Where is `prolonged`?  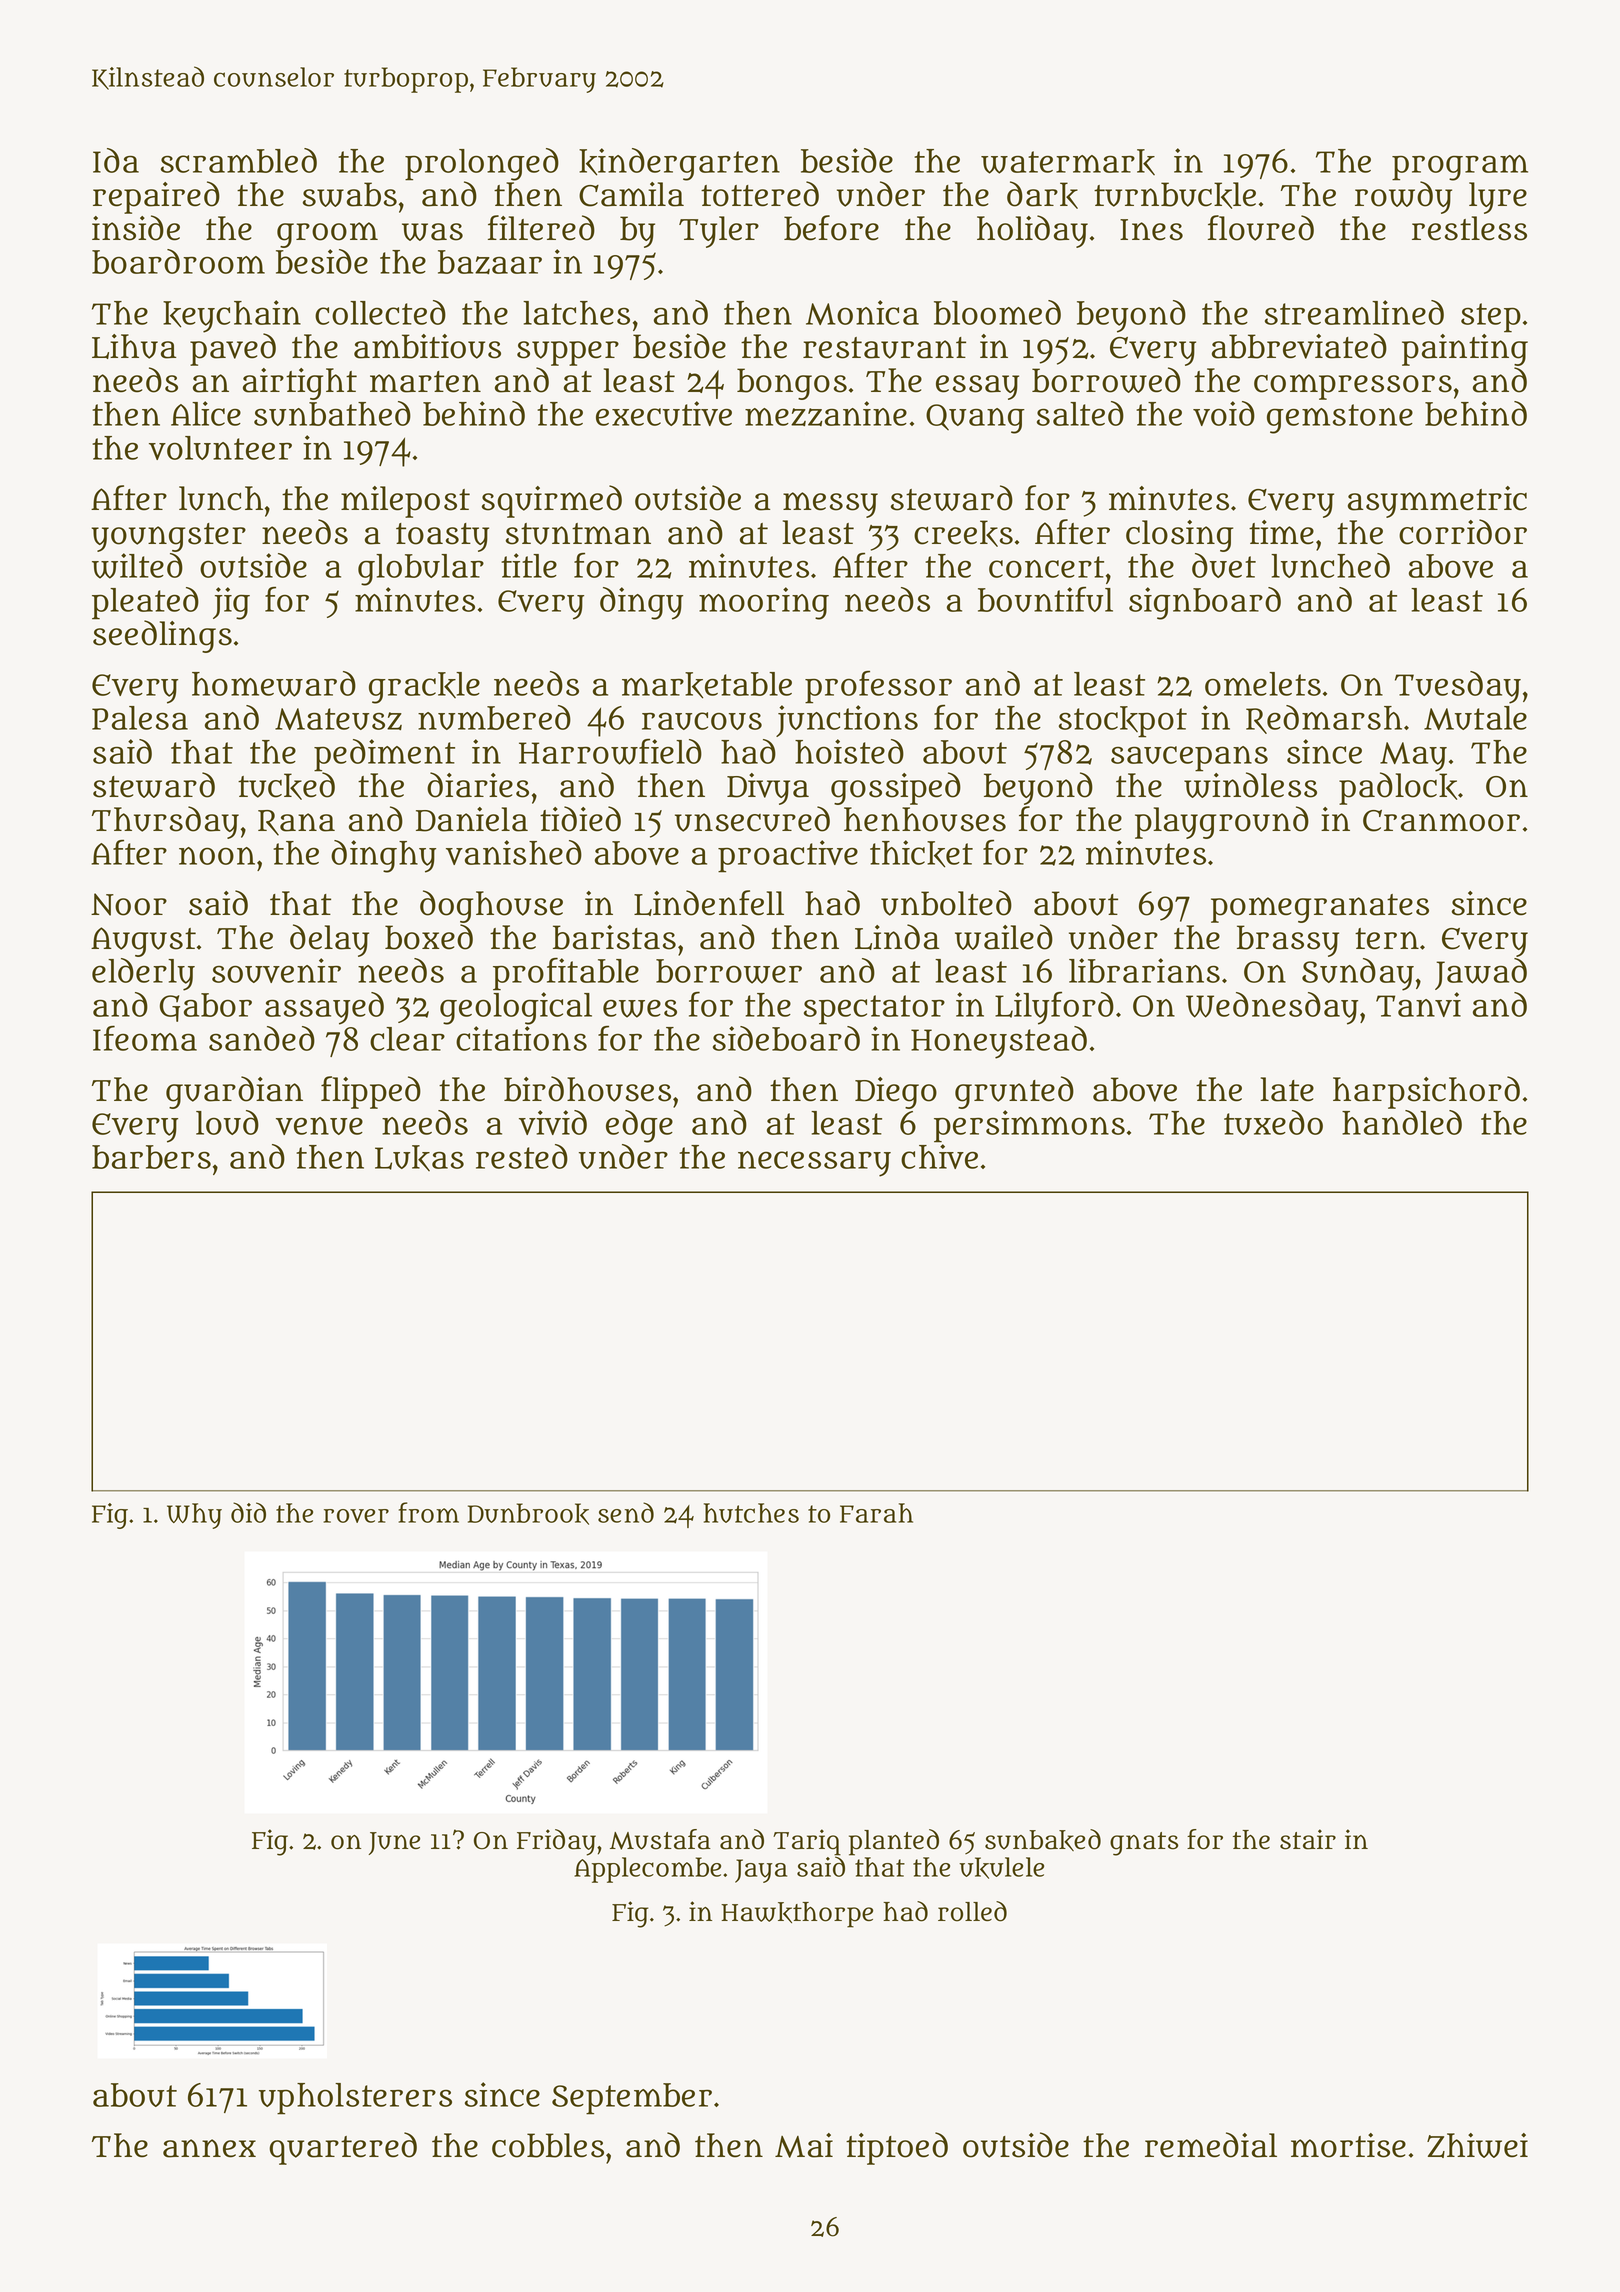
prolonged is located at coordinates (482, 164).
